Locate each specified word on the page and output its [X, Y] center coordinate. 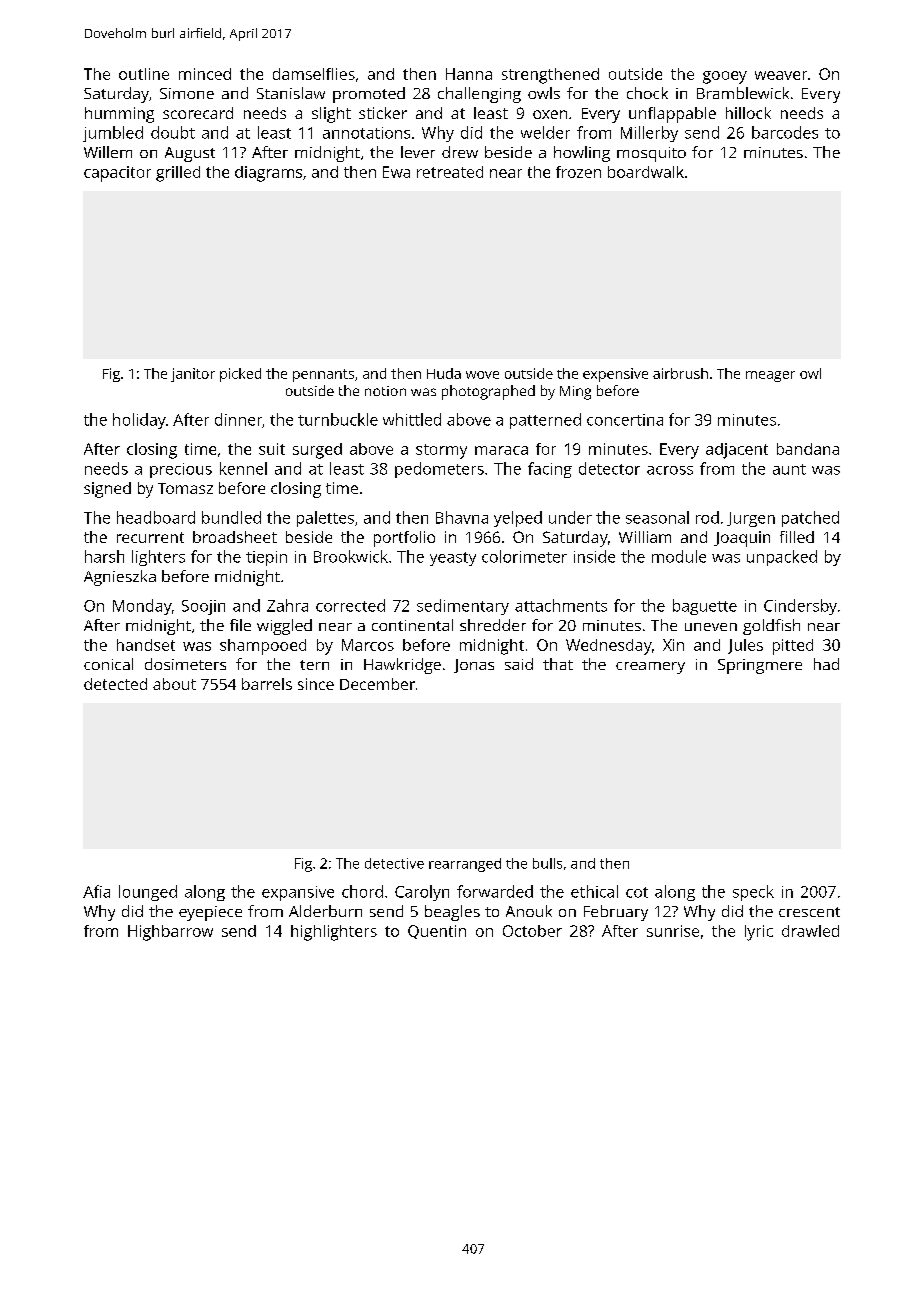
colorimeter [524, 556]
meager [770, 376]
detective [394, 863]
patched [810, 519]
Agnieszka [120, 578]
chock [647, 93]
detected [115, 684]
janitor [193, 375]
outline [144, 74]
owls [544, 93]
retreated [450, 172]
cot [637, 892]
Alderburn [325, 911]
